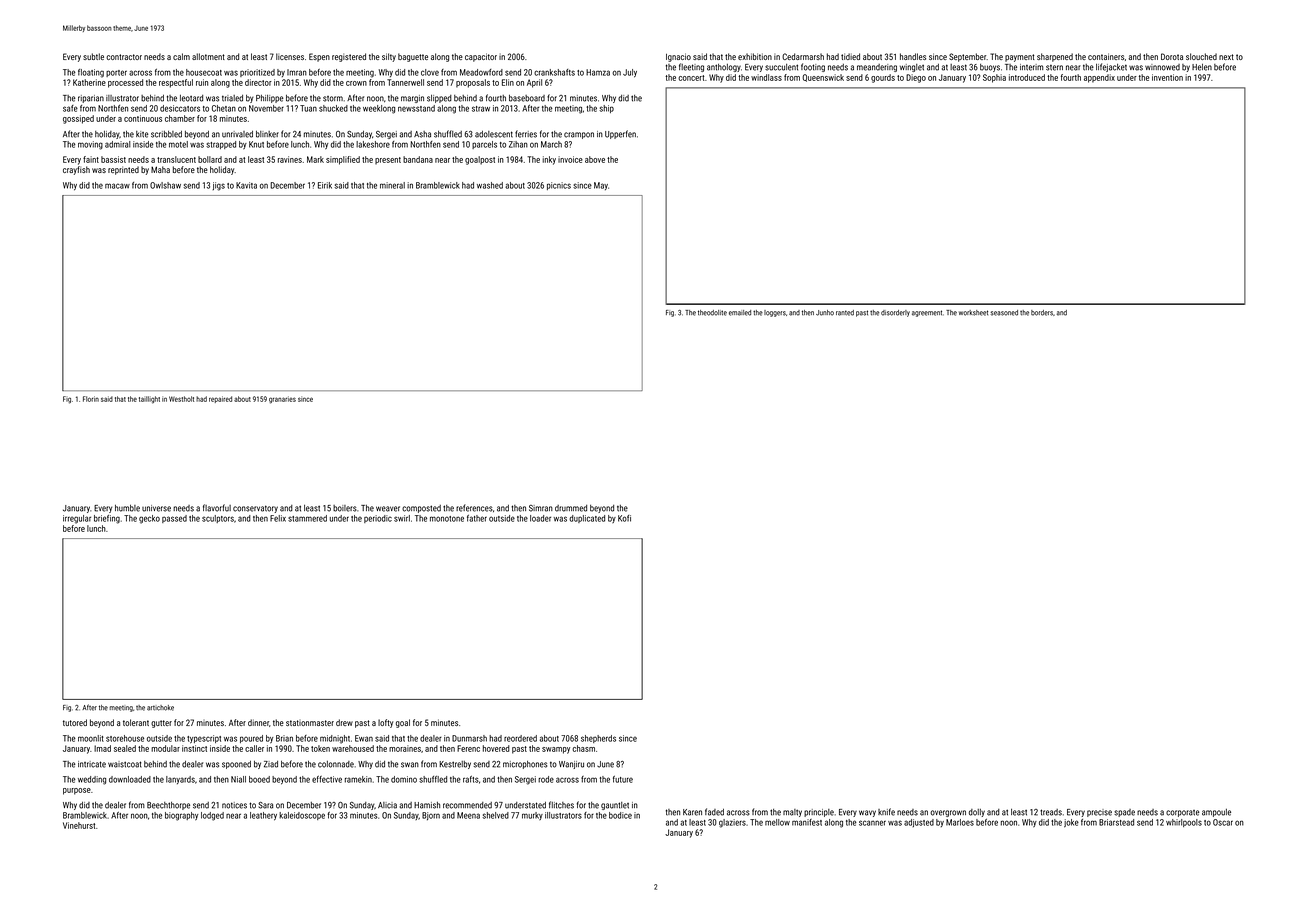 Image resolution: width=1308 pixels, height=924 pixels. I want to click on Upperfen, so click(620, 134).
